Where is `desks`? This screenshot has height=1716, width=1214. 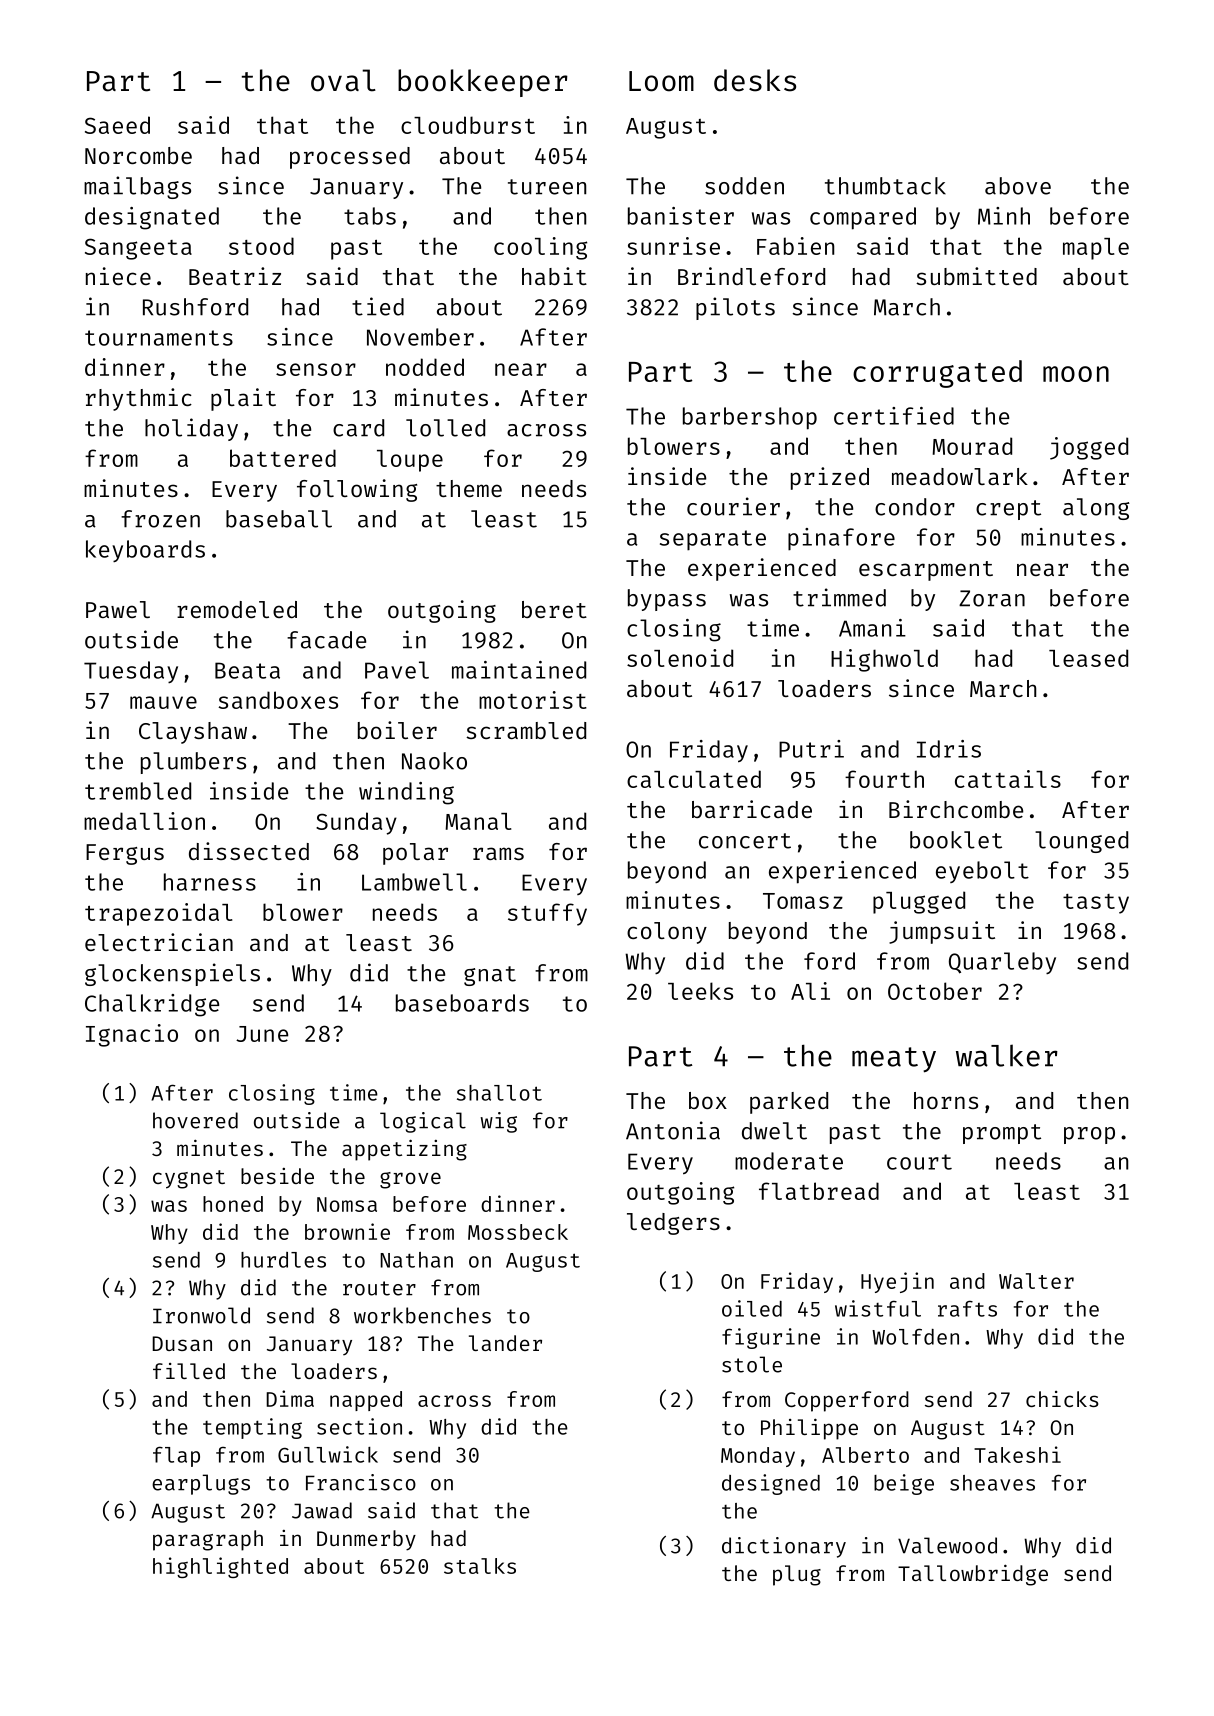 desks is located at coordinates (755, 80).
